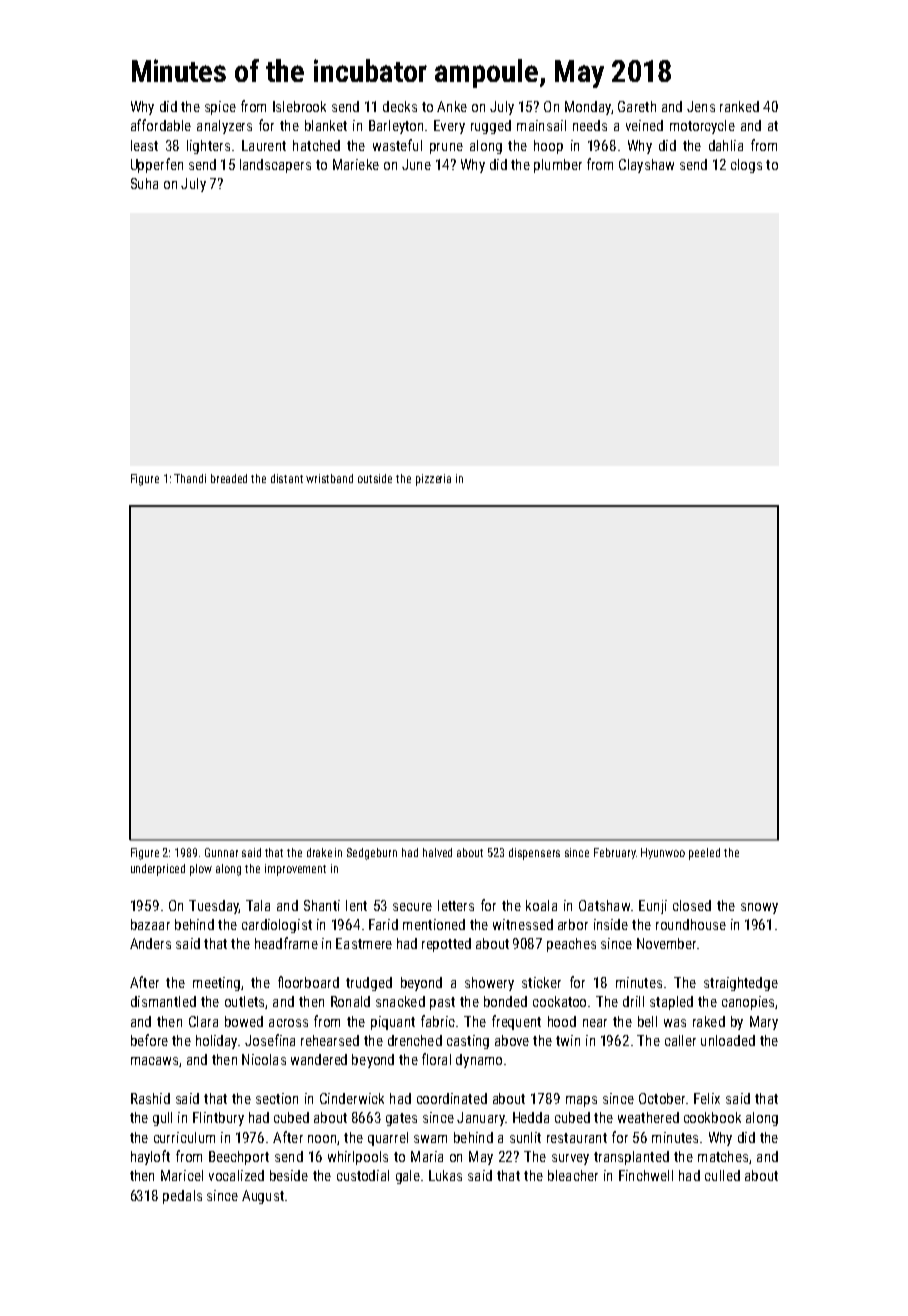 Image resolution: width=908 pixels, height=1316 pixels. What do you see at coordinates (190, 478) in the screenshot?
I see `Thandi` at bounding box center [190, 478].
